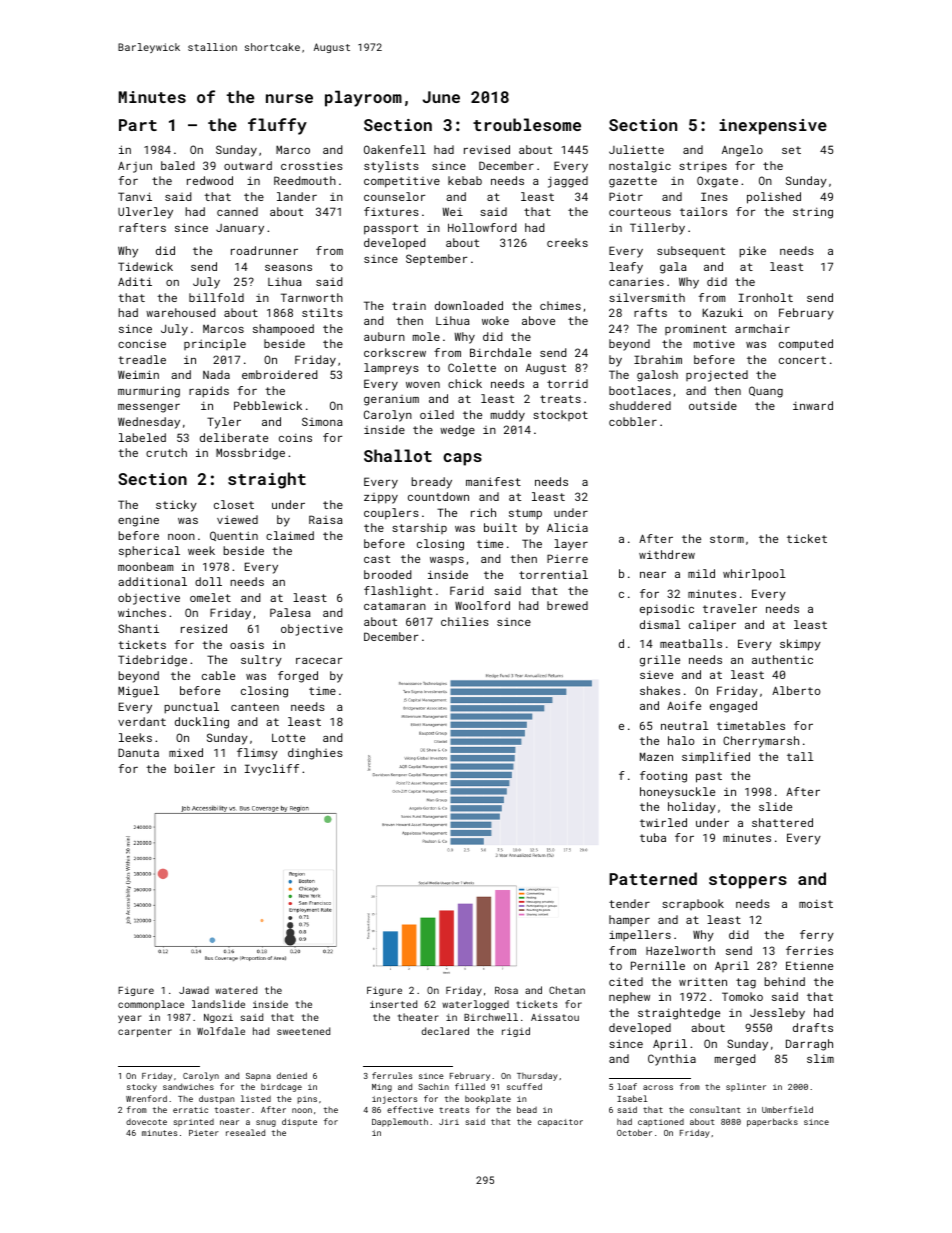  I want to click on chilies, so click(465, 621).
